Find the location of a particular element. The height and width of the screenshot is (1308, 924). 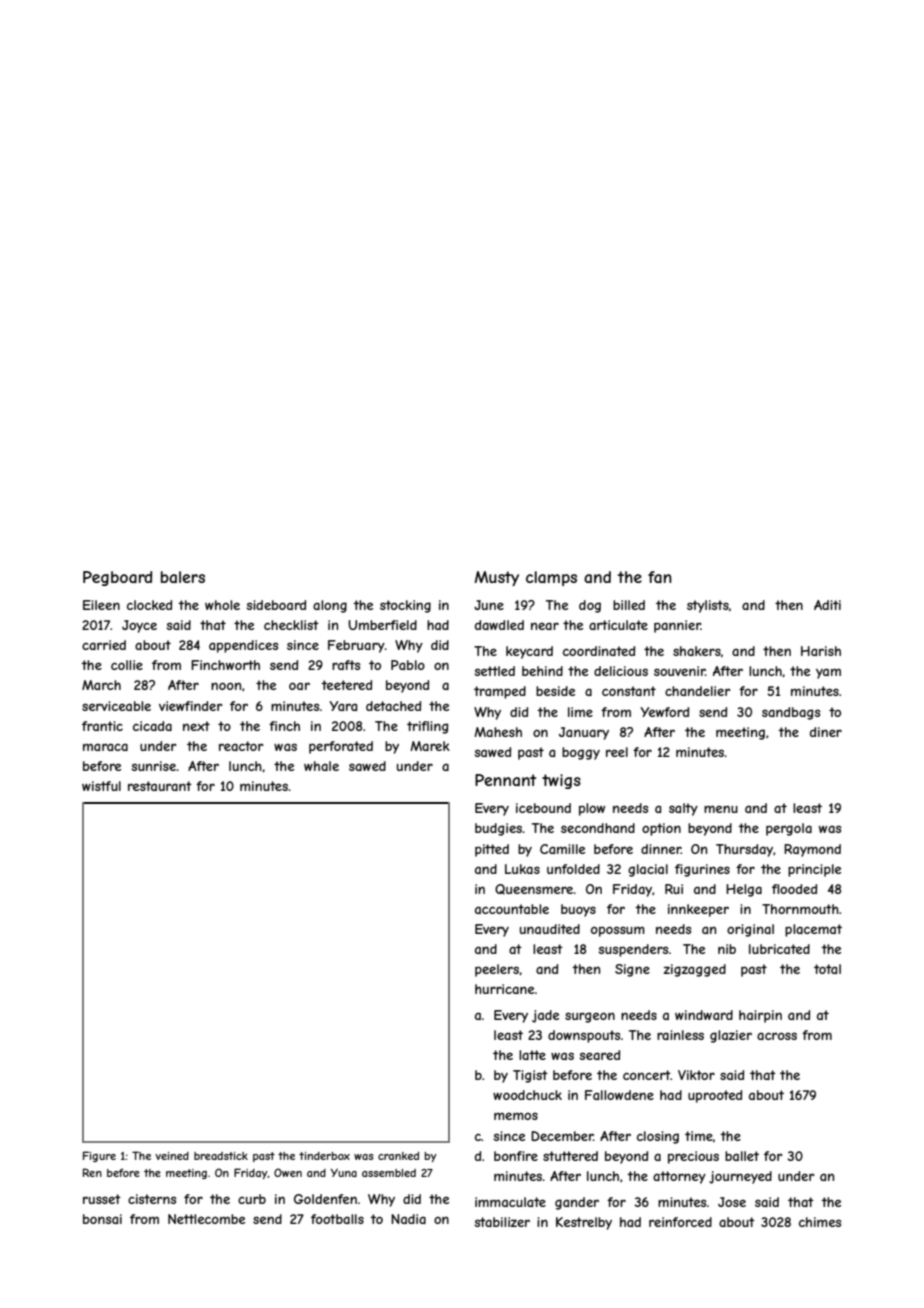

Thursday is located at coordinates (744, 850).
